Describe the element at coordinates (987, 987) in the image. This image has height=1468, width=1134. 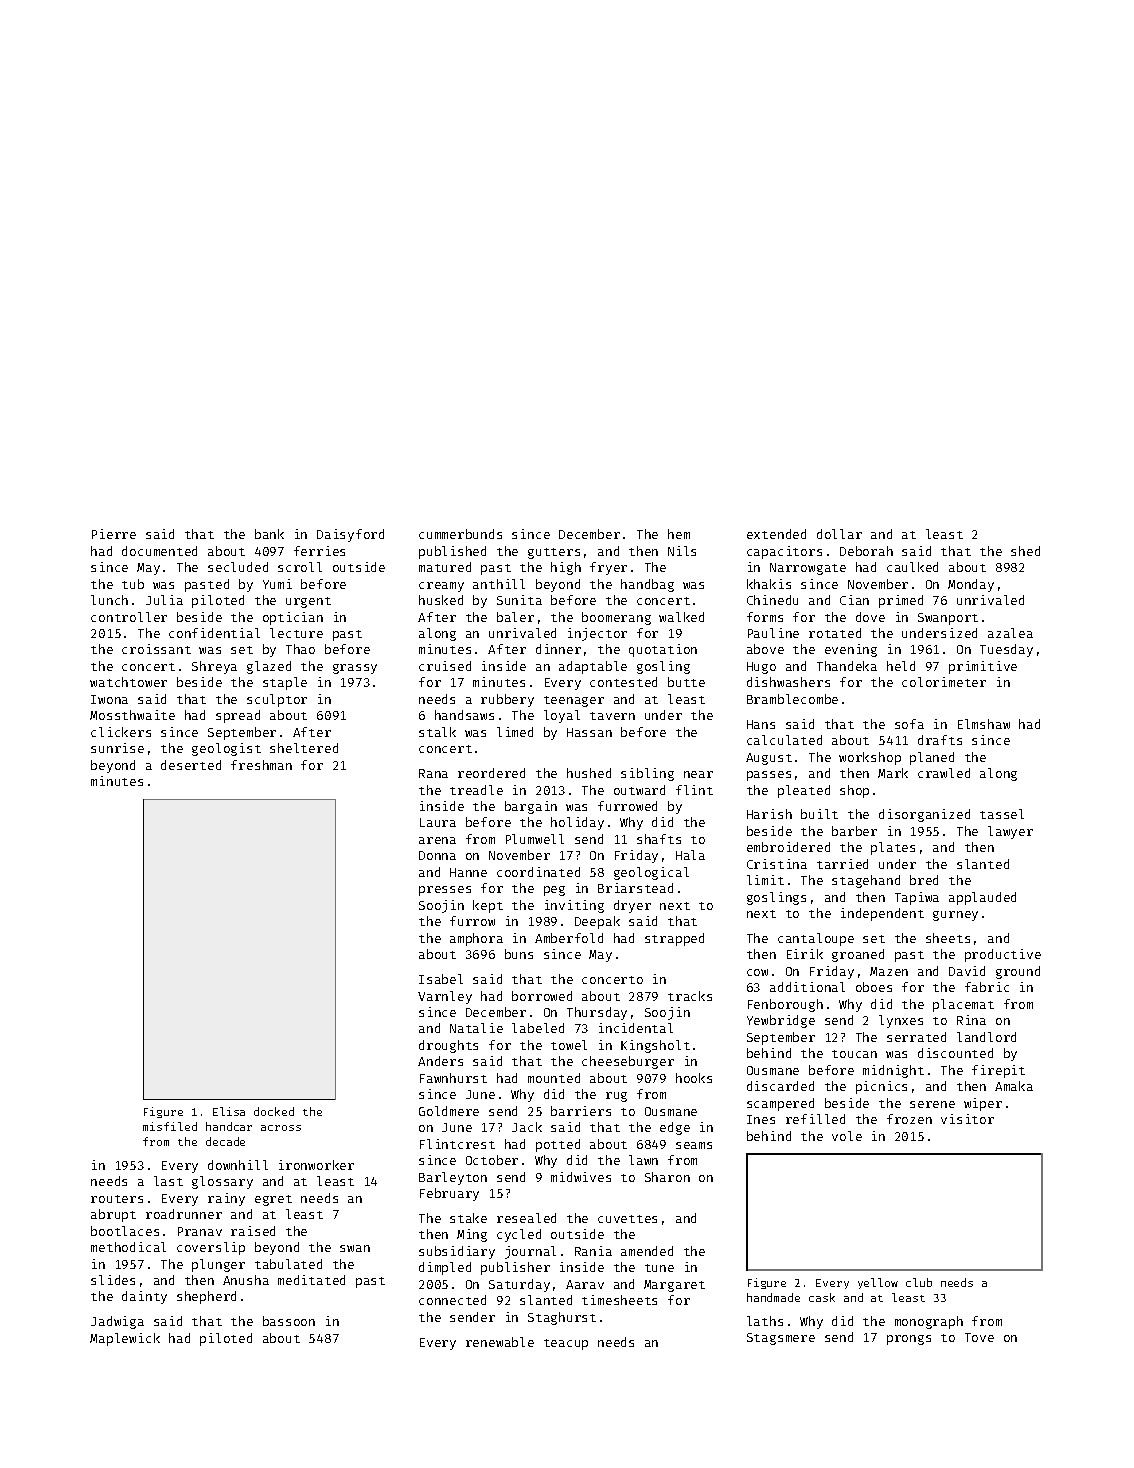
I see `fabric` at that location.
